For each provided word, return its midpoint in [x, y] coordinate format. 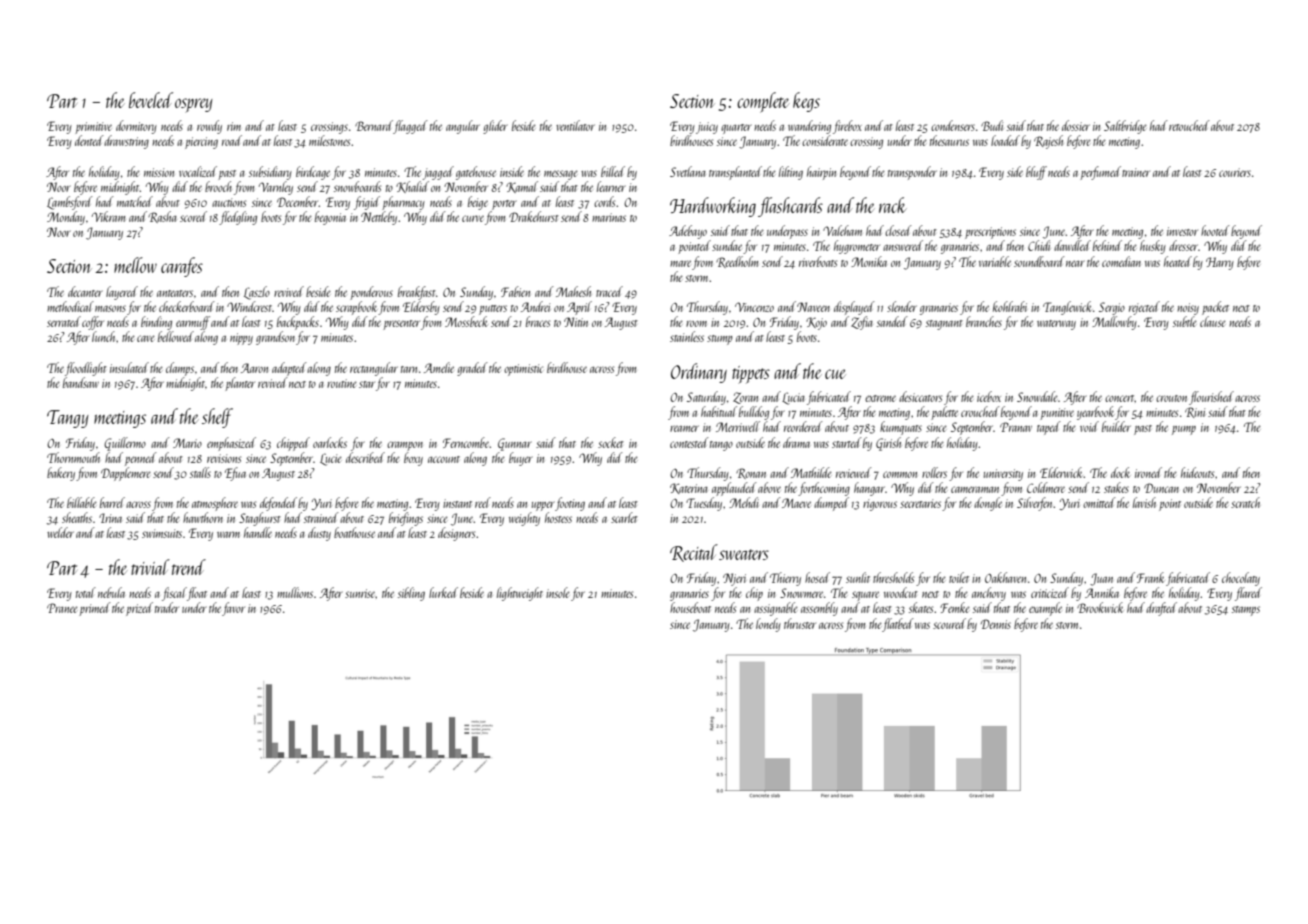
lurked [443, 592]
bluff [1036, 173]
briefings [406, 519]
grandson [275, 338]
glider [495, 127]
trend [189, 567]
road [232, 140]
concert [1120, 398]
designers [456, 534]
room [696, 323]
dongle [988, 504]
